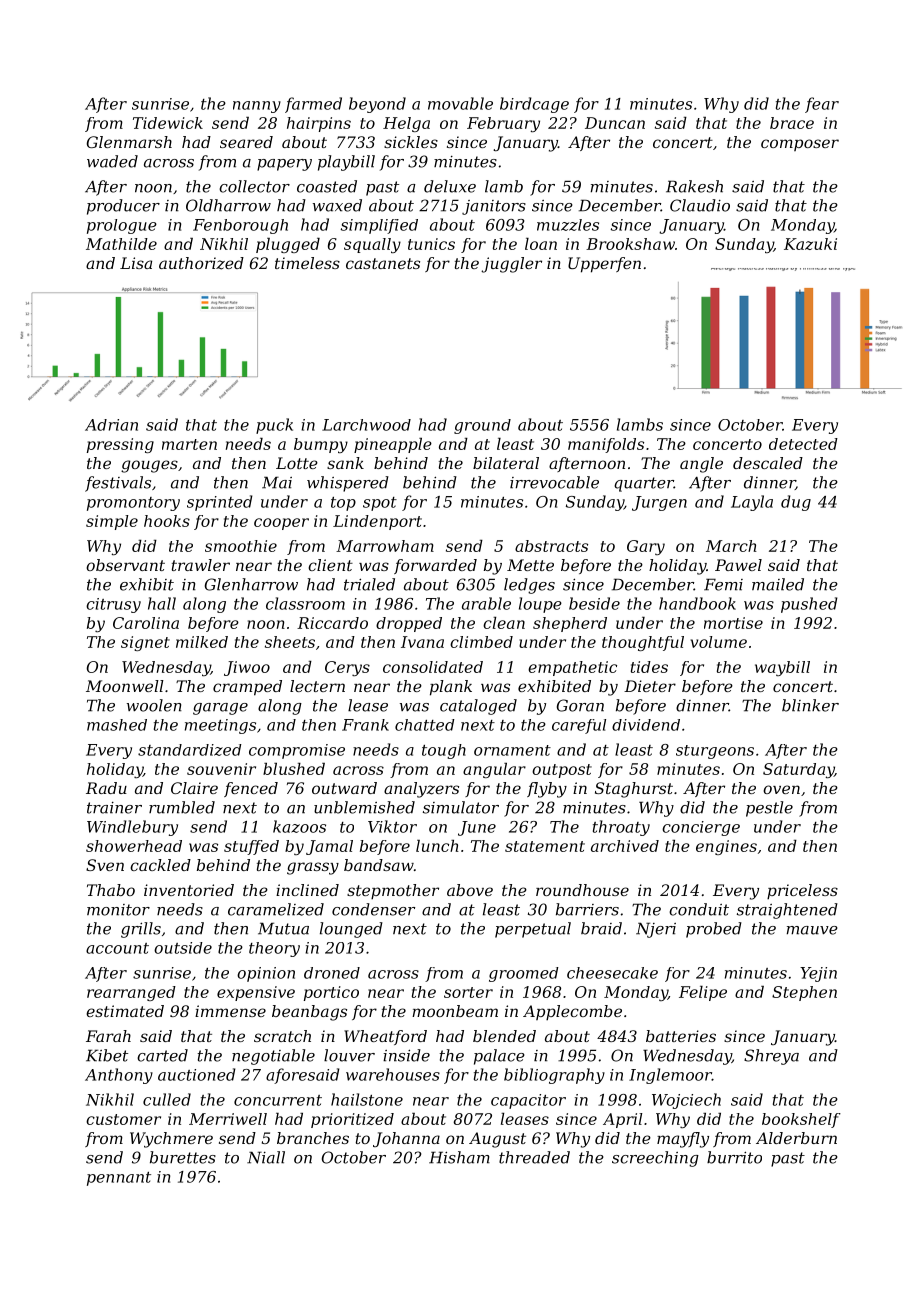 This image has width=924, height=1314. Describe the element at coordinates (482, 426) in the image. I see `ground` at that location.
